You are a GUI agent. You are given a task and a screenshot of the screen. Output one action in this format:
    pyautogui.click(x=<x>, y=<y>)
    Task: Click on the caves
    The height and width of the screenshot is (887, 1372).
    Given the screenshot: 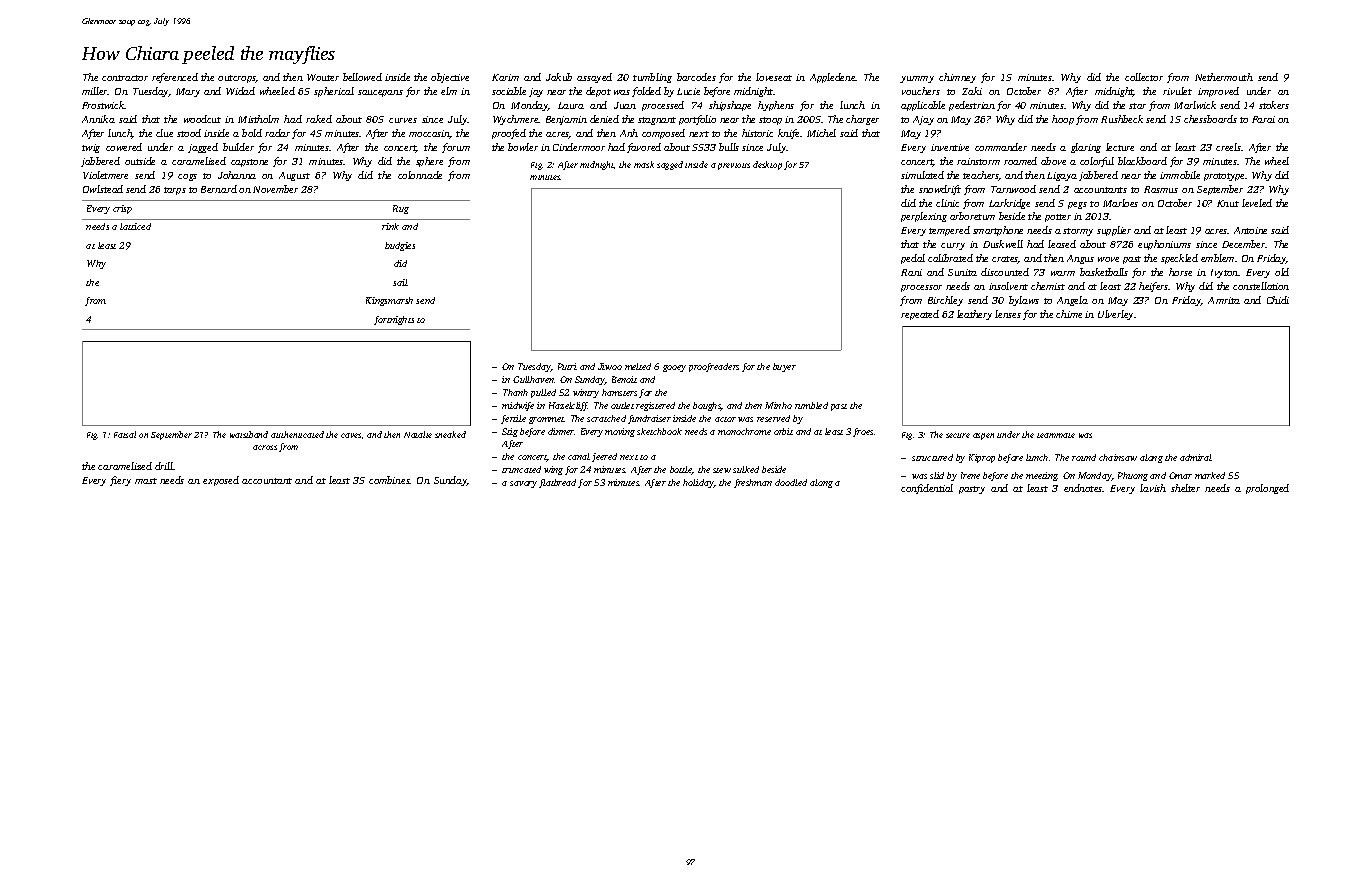 What is the action you would take?
    pyautogui.click(x=351, y=435)
